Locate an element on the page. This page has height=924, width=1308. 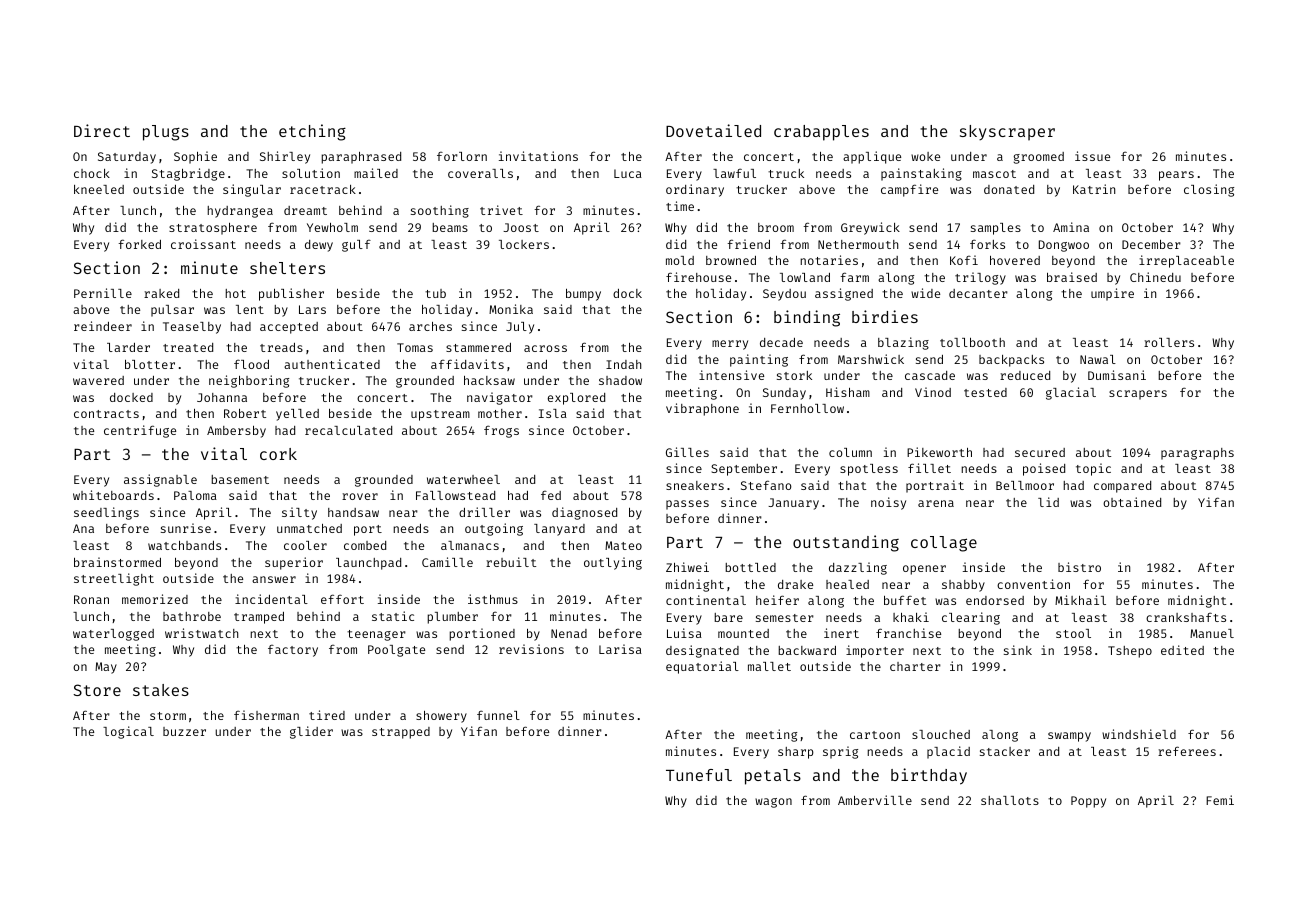
recalculated is located at coordinates (348, 430).
